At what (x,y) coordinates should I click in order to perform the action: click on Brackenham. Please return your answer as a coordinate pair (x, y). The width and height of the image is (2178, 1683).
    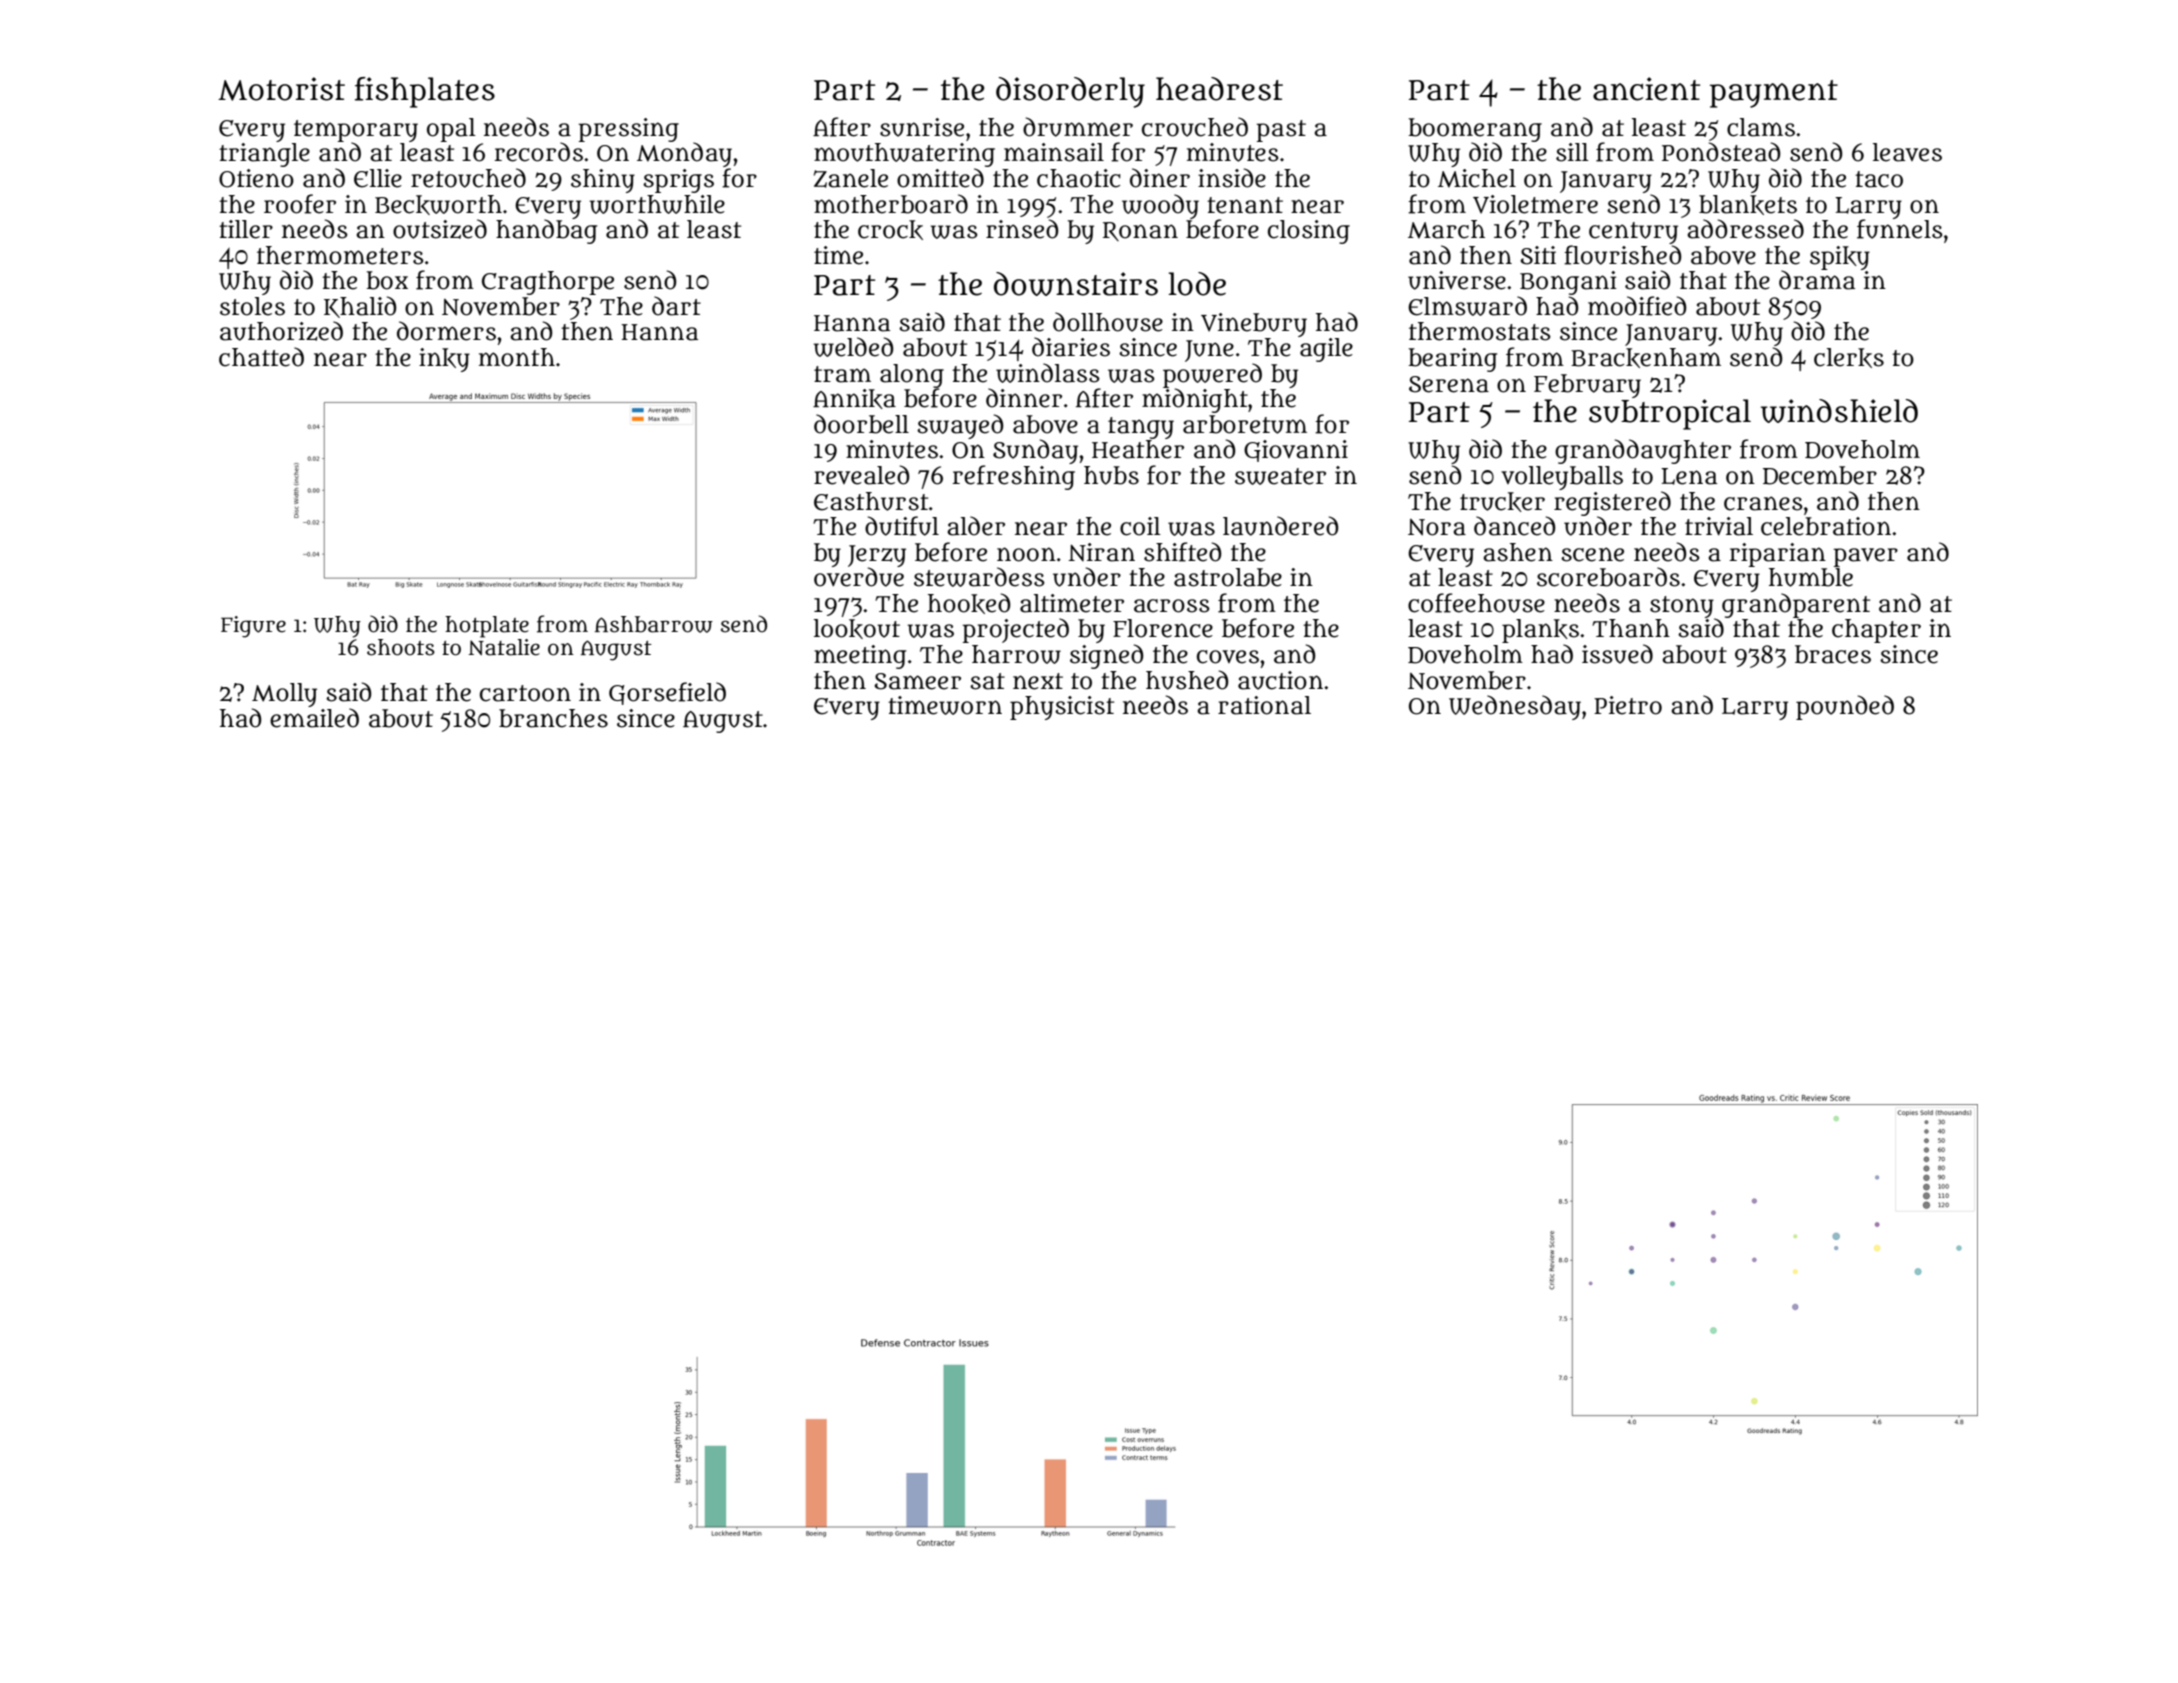
    Looking at the image, I should click on (1646, 358).
